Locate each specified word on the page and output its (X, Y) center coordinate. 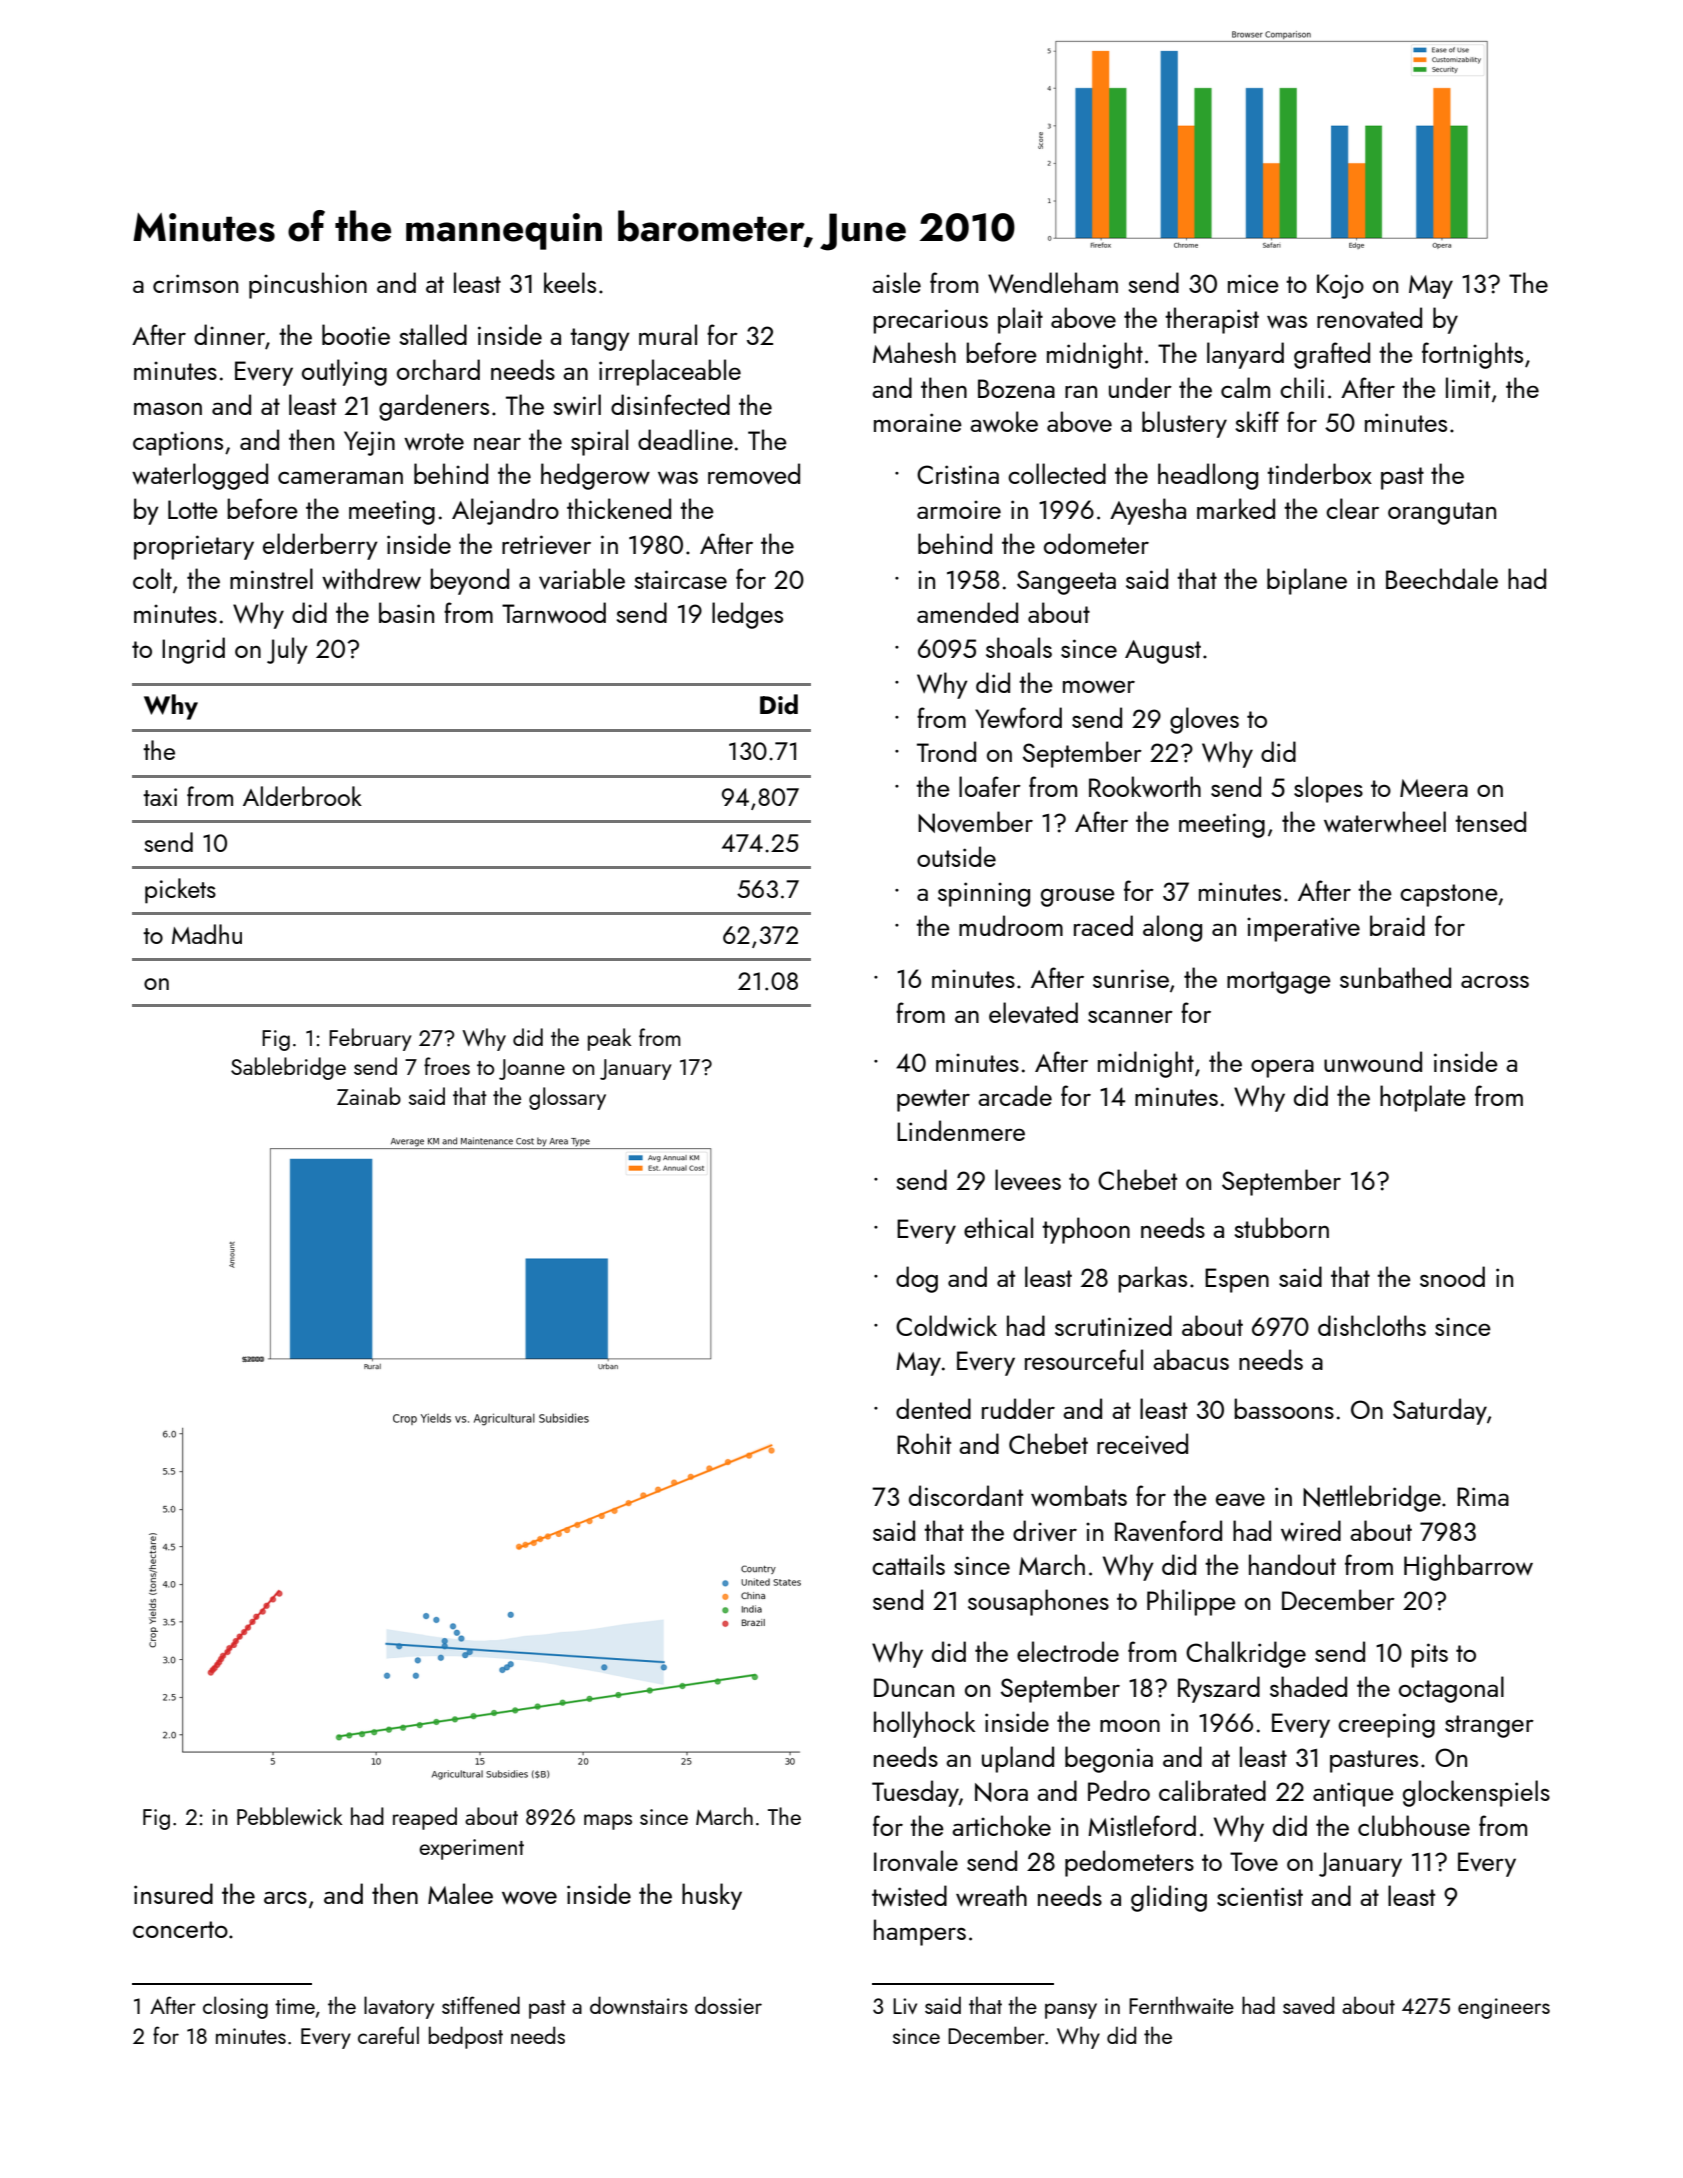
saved (1308, 2005)
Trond (946, 751)
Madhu (207, 934)
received (1142, 1443)
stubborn (1281, 1227)
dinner (229, 334)
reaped (425, 1818)
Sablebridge (288, 1068)
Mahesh (914, 352)
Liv (905, 2006)
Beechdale (1442, 578)
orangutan (1442, 513)
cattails (908, 1564)
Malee (460, 1893)
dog (917, 1279)
